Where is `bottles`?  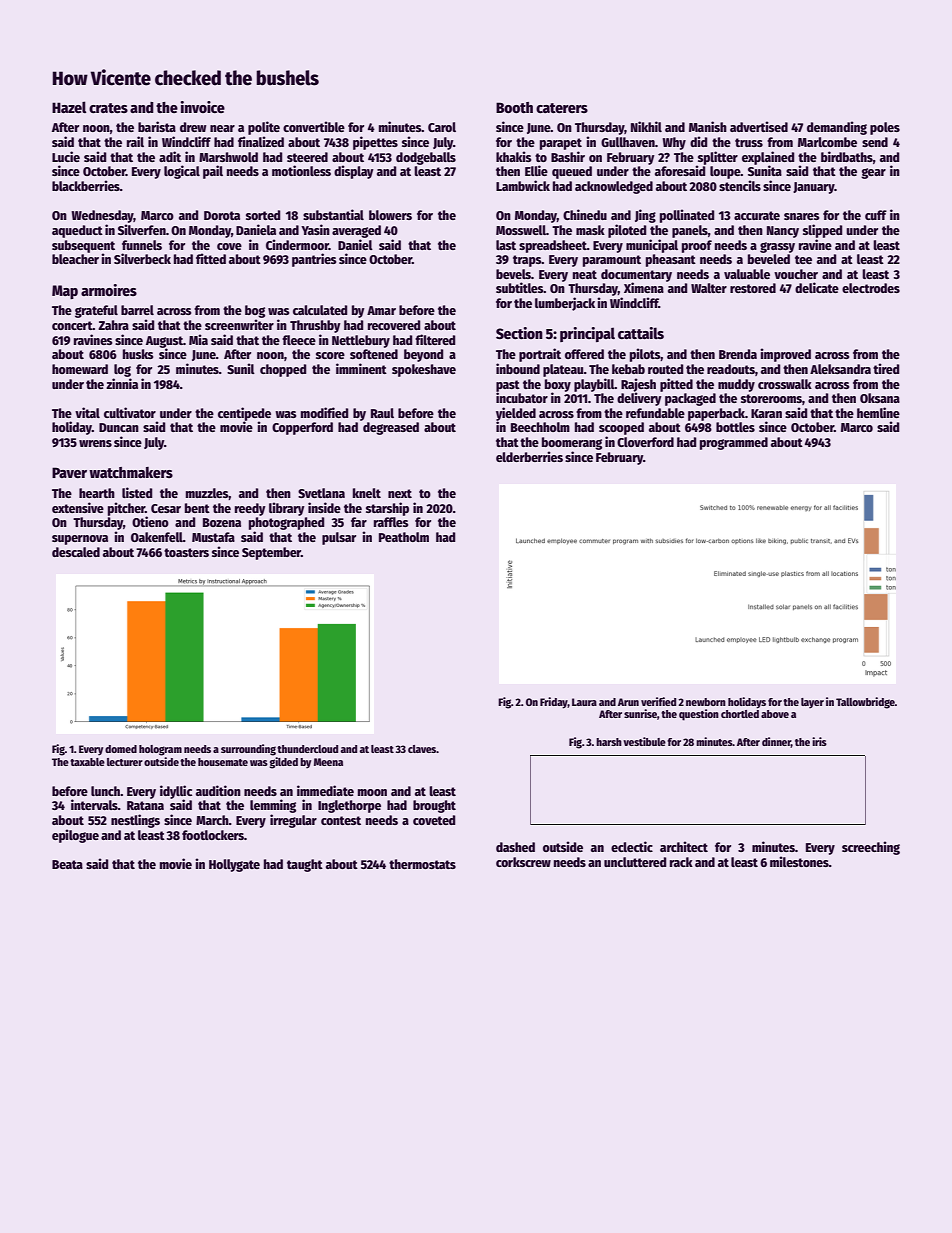
bottles is located at coordinates (735, 427).
